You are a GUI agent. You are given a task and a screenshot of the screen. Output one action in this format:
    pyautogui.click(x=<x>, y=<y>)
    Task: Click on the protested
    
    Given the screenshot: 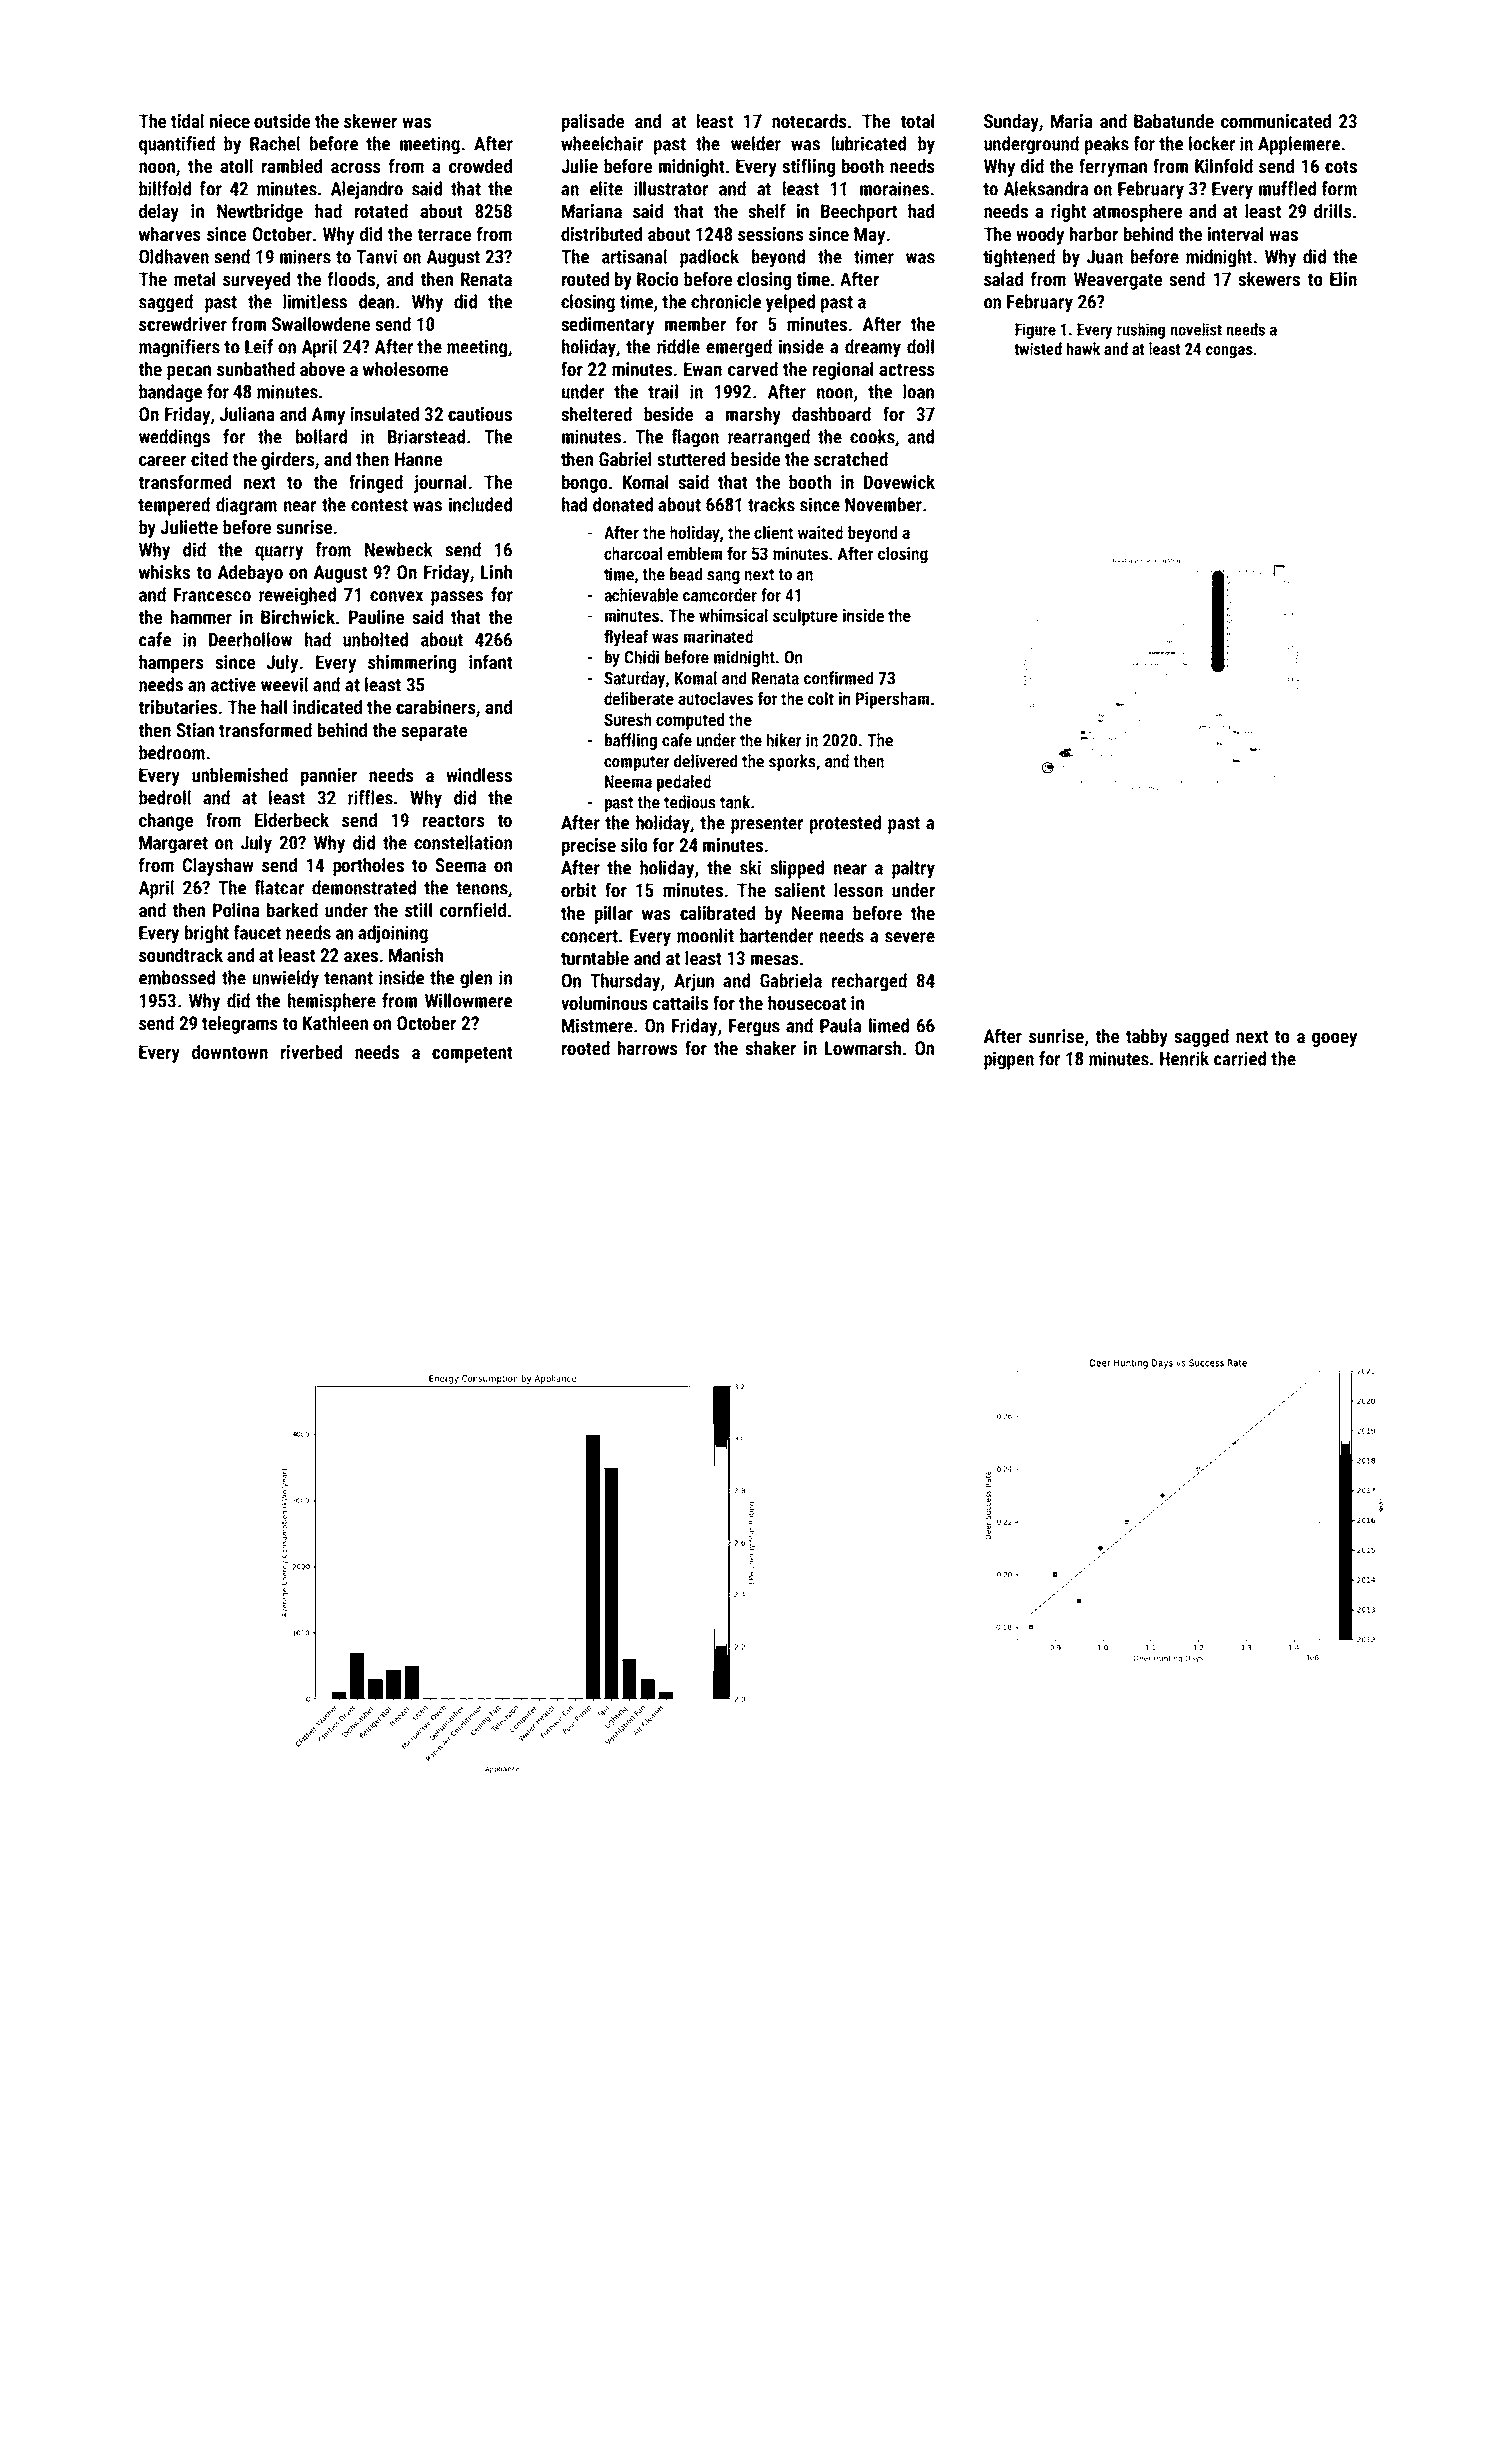 What is the action you would take?
    pyautogui.click(x=845, y=824)
